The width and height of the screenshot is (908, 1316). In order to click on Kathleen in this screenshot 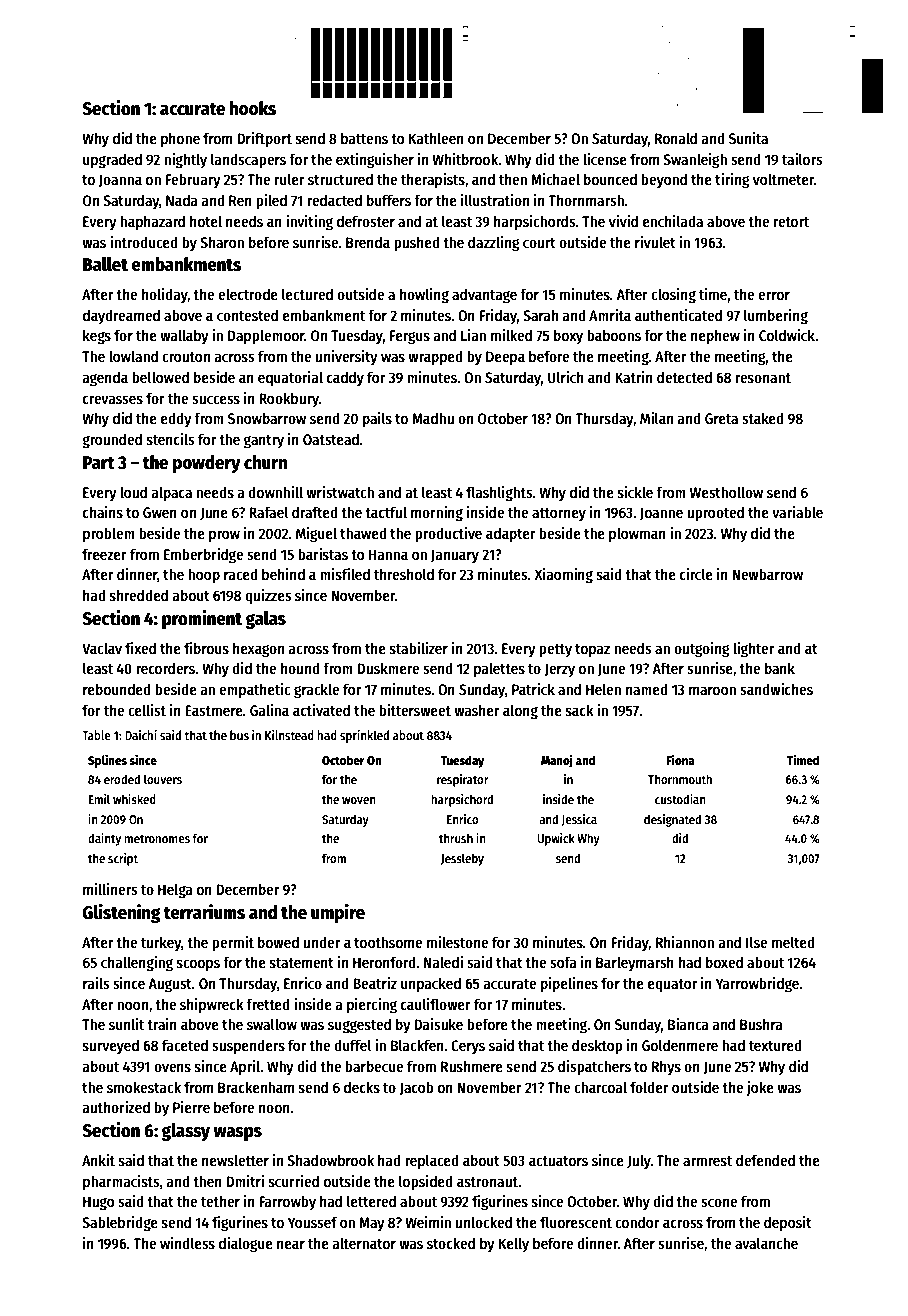, I will do `click(436, 138)`.
